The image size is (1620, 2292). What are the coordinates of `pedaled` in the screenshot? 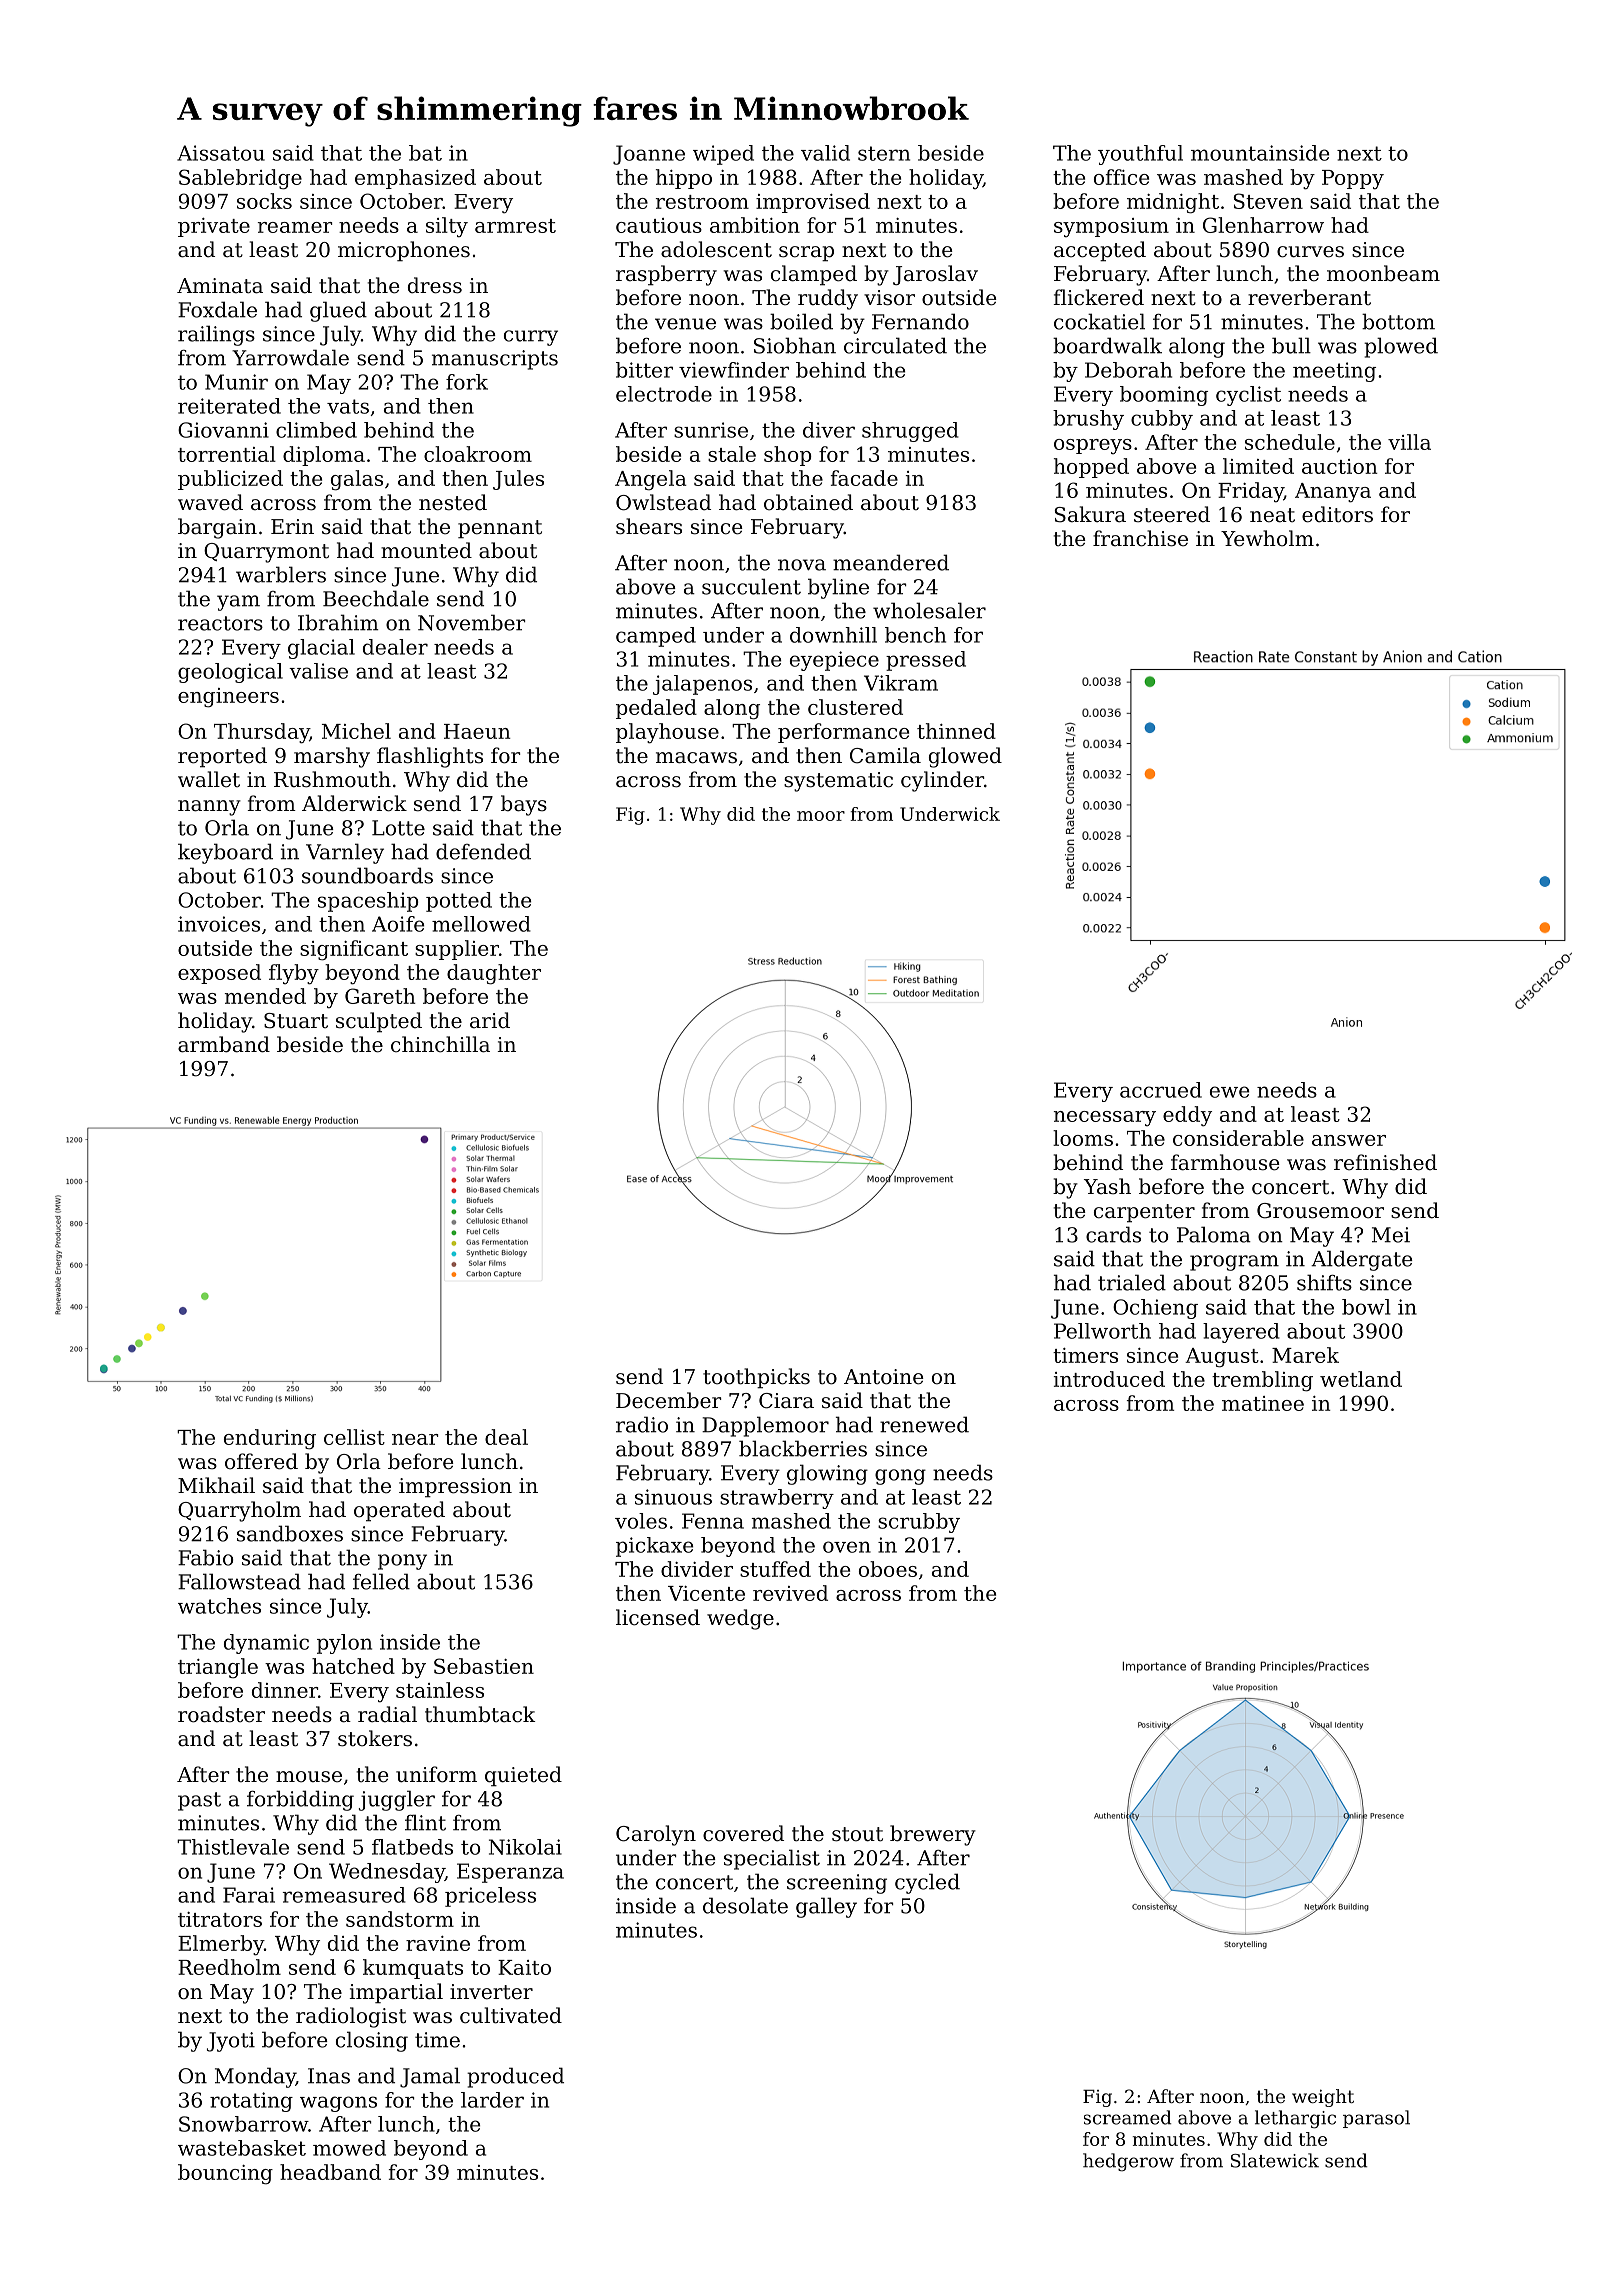 It's located at (656, 709).
